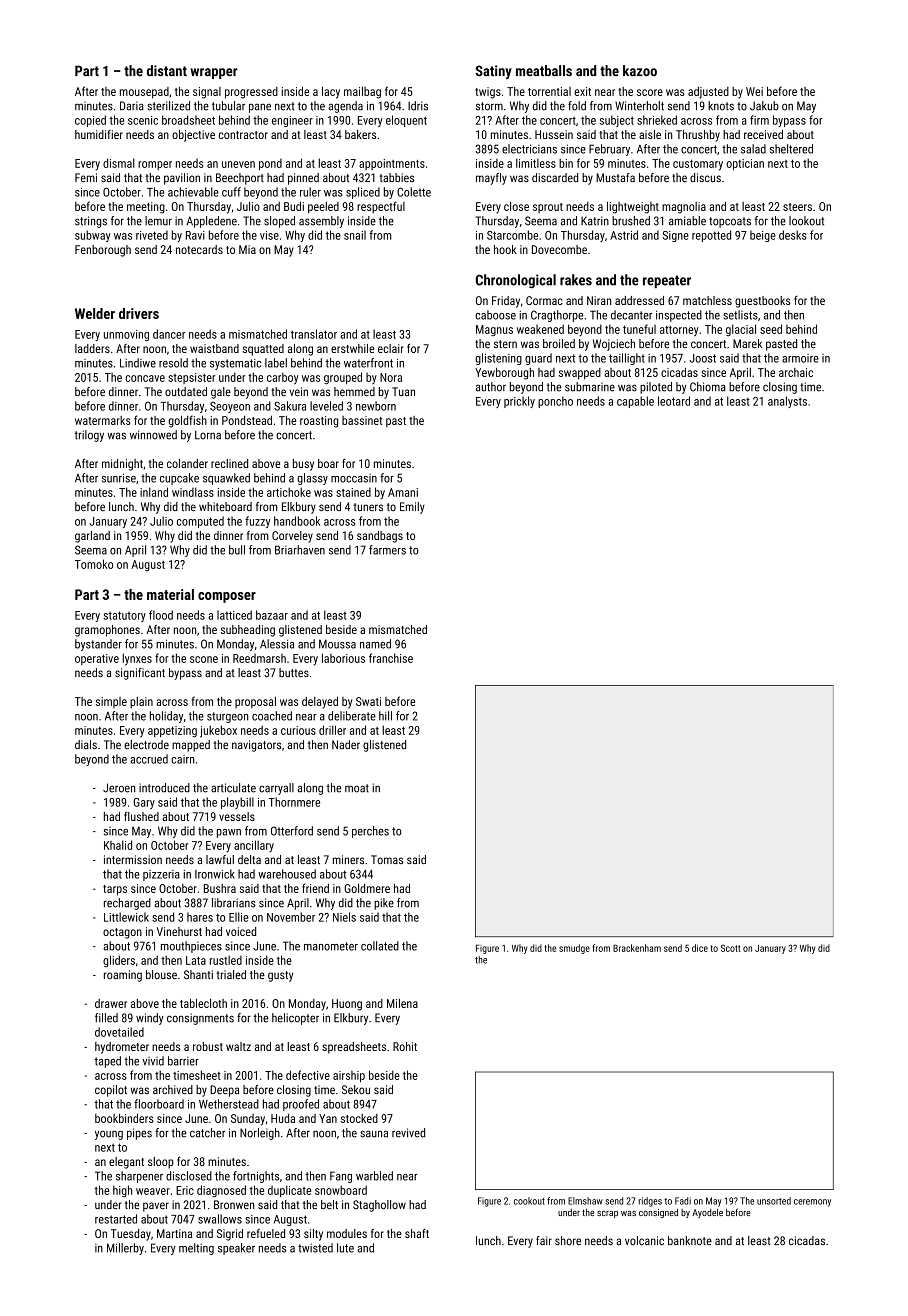 The width and height of the screenshot is (908, 1316). I want to click on fair, so click(544, 1240).
